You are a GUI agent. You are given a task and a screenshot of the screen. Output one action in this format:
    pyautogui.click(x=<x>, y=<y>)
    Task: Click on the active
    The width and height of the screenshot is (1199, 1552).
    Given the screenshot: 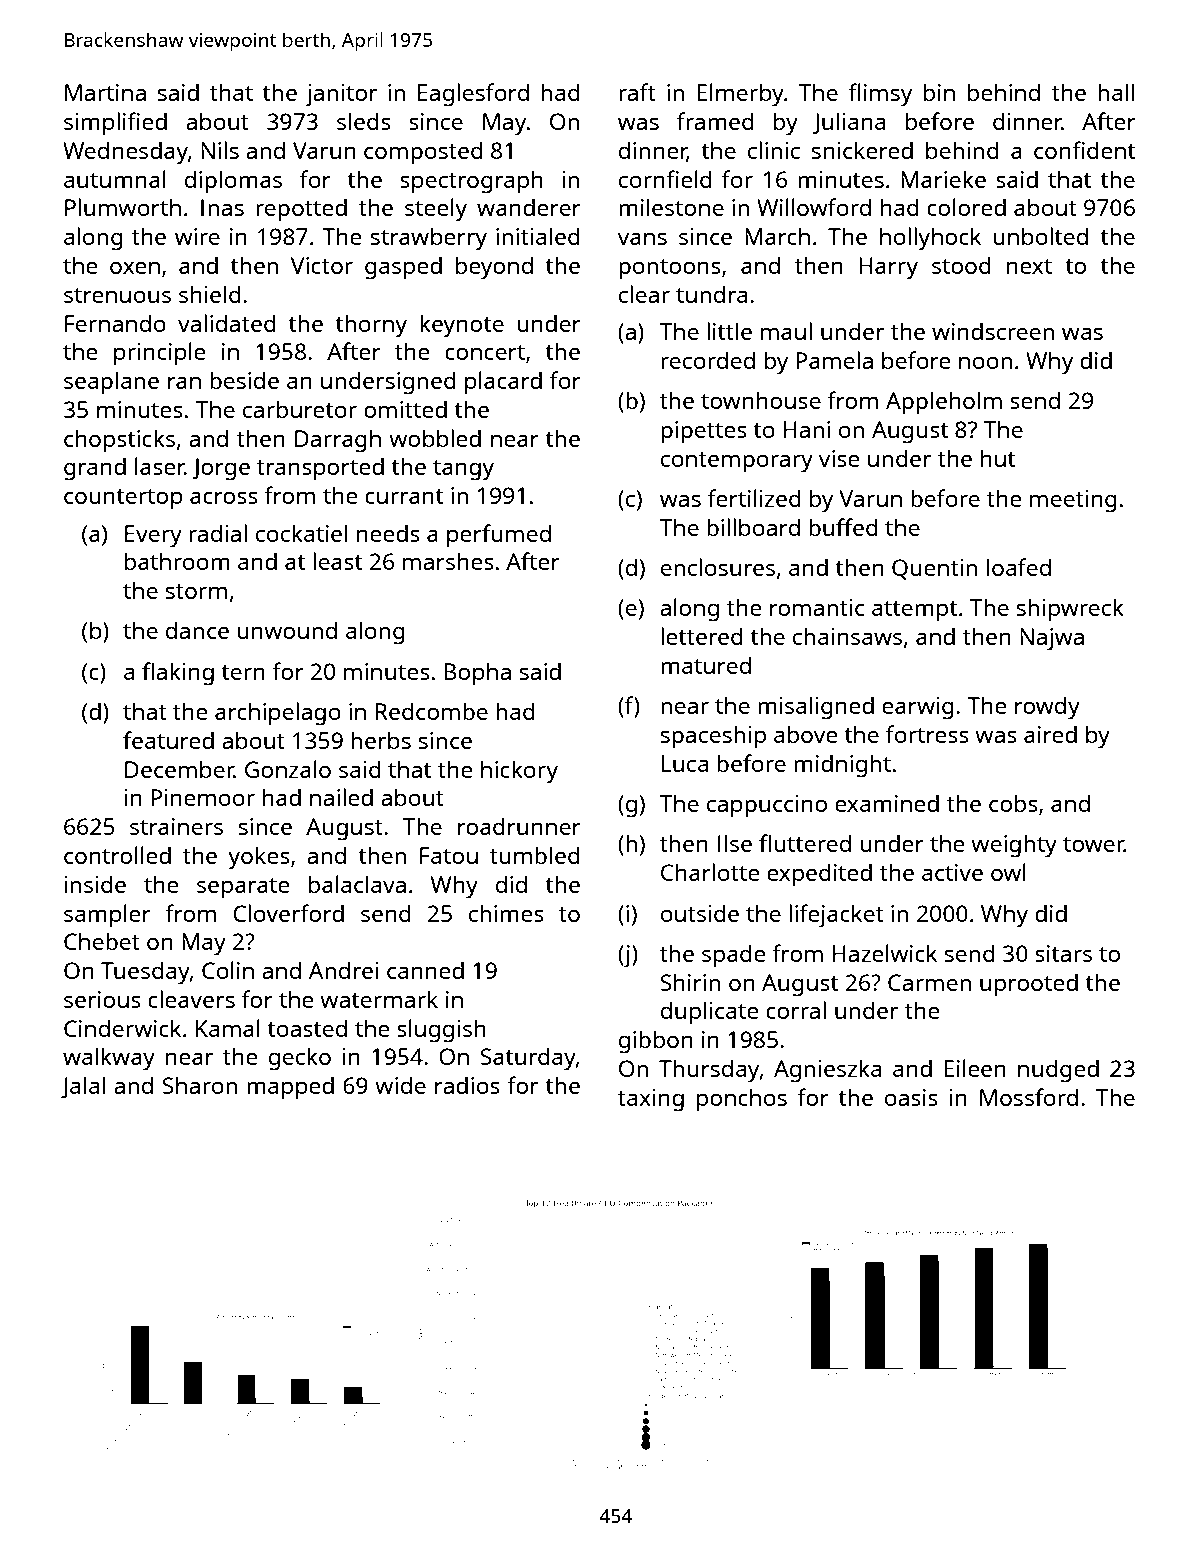 What is the action you would take?
    pyautogui.click(x=952, y=872)
